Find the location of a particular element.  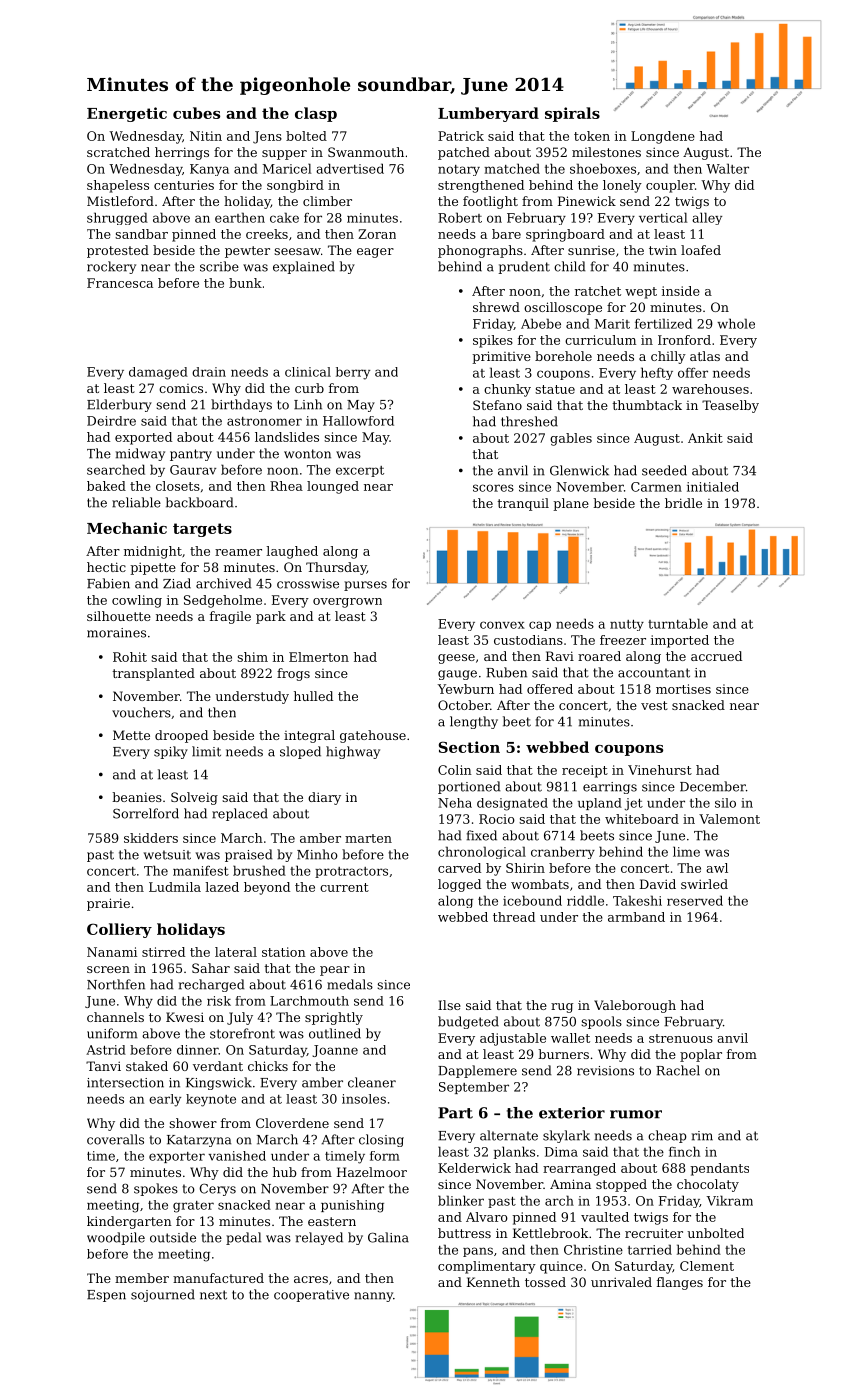

Ludmila is located at coordinates (175, 887).
